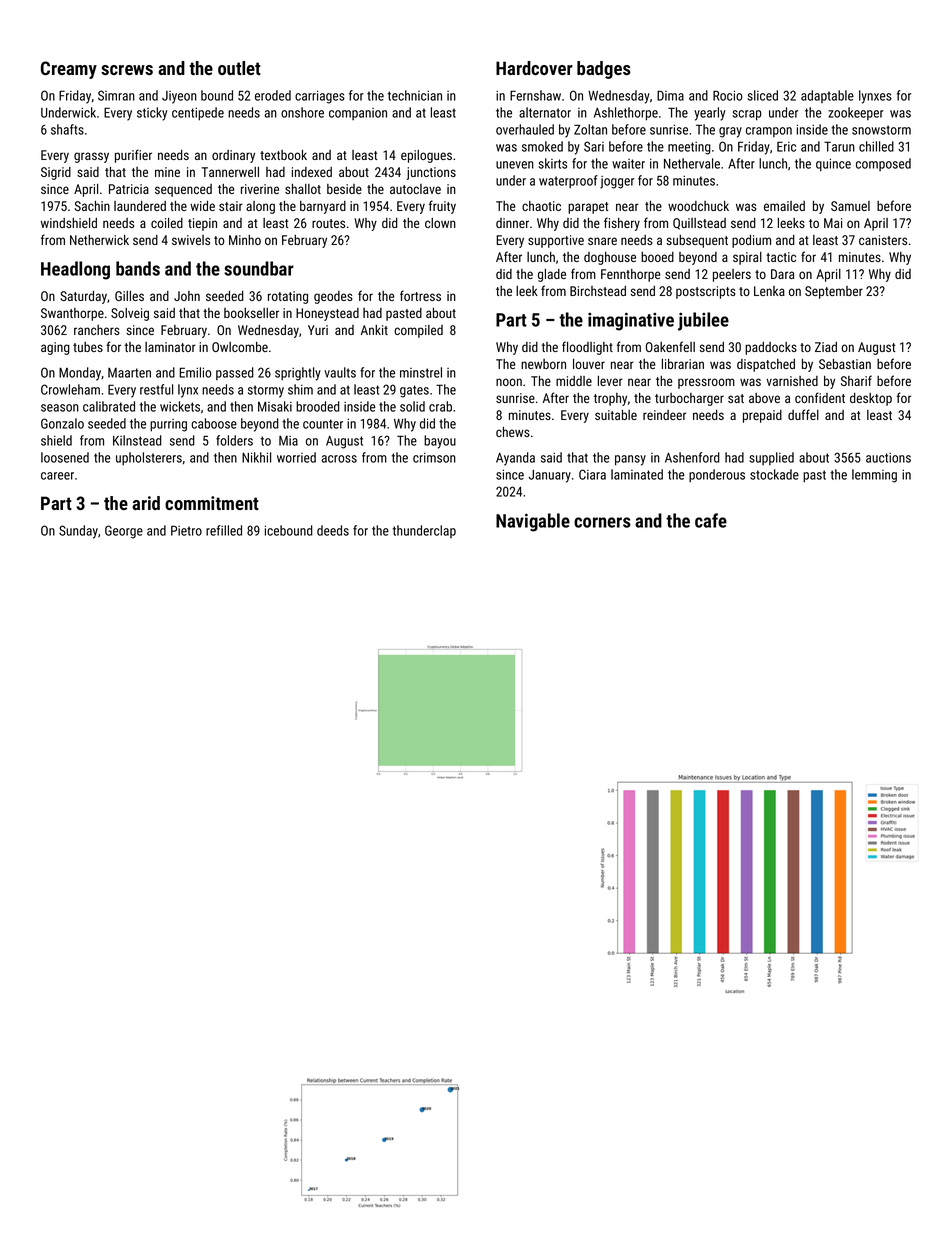 The image size is (952, 1233). I want to click on Creamy, so click(69, 70).
